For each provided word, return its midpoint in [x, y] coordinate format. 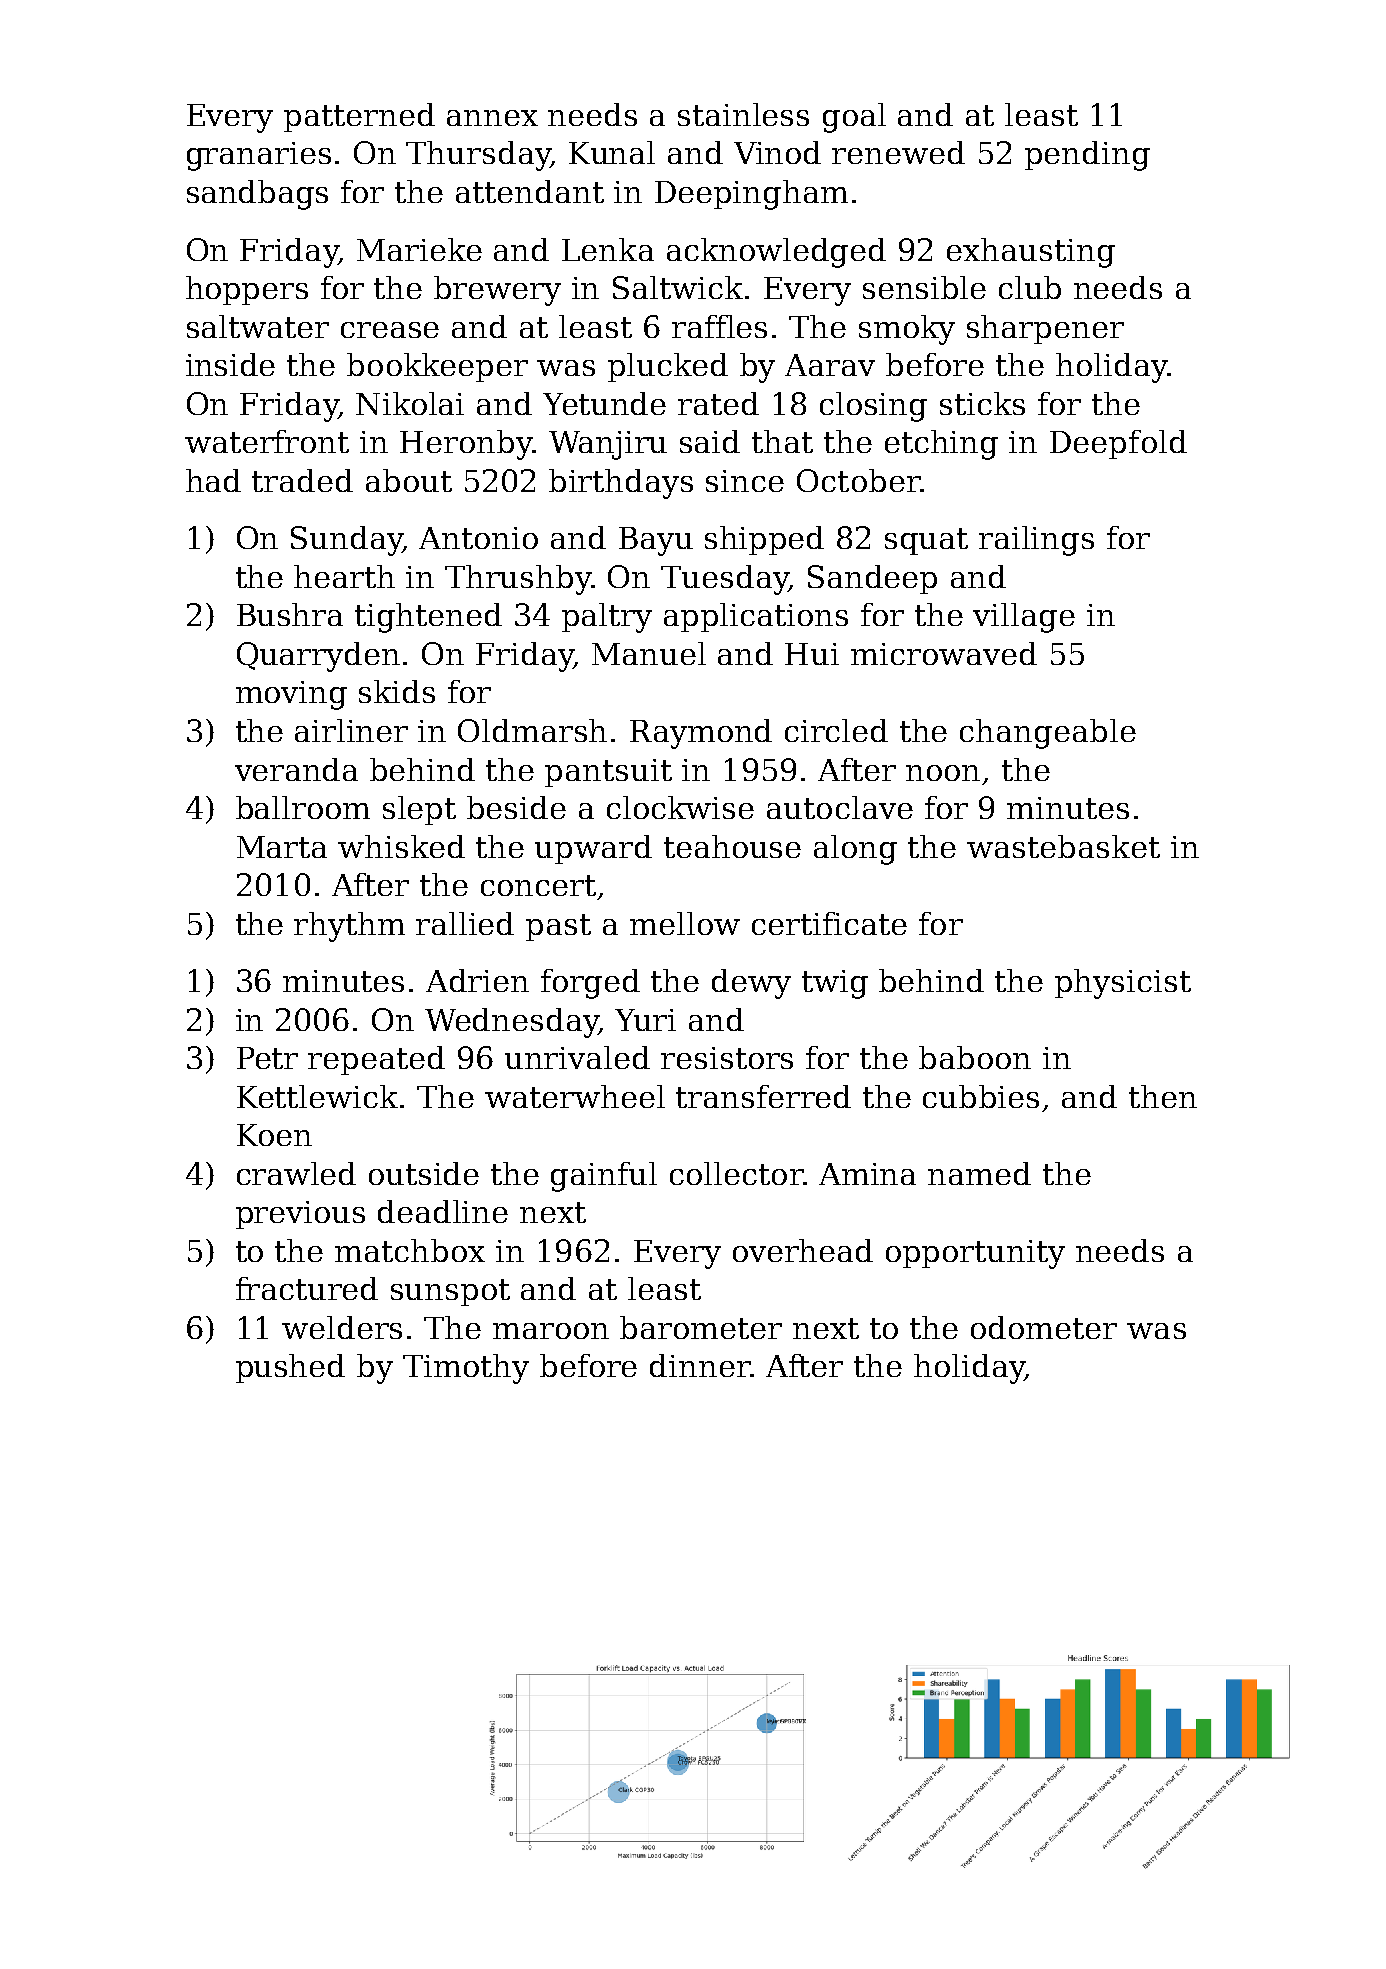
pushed [290, 1368]
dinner [700, 1365]
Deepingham [751, 195]
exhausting [1031, 253]
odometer [1044, 1327]
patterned [359, 117]
